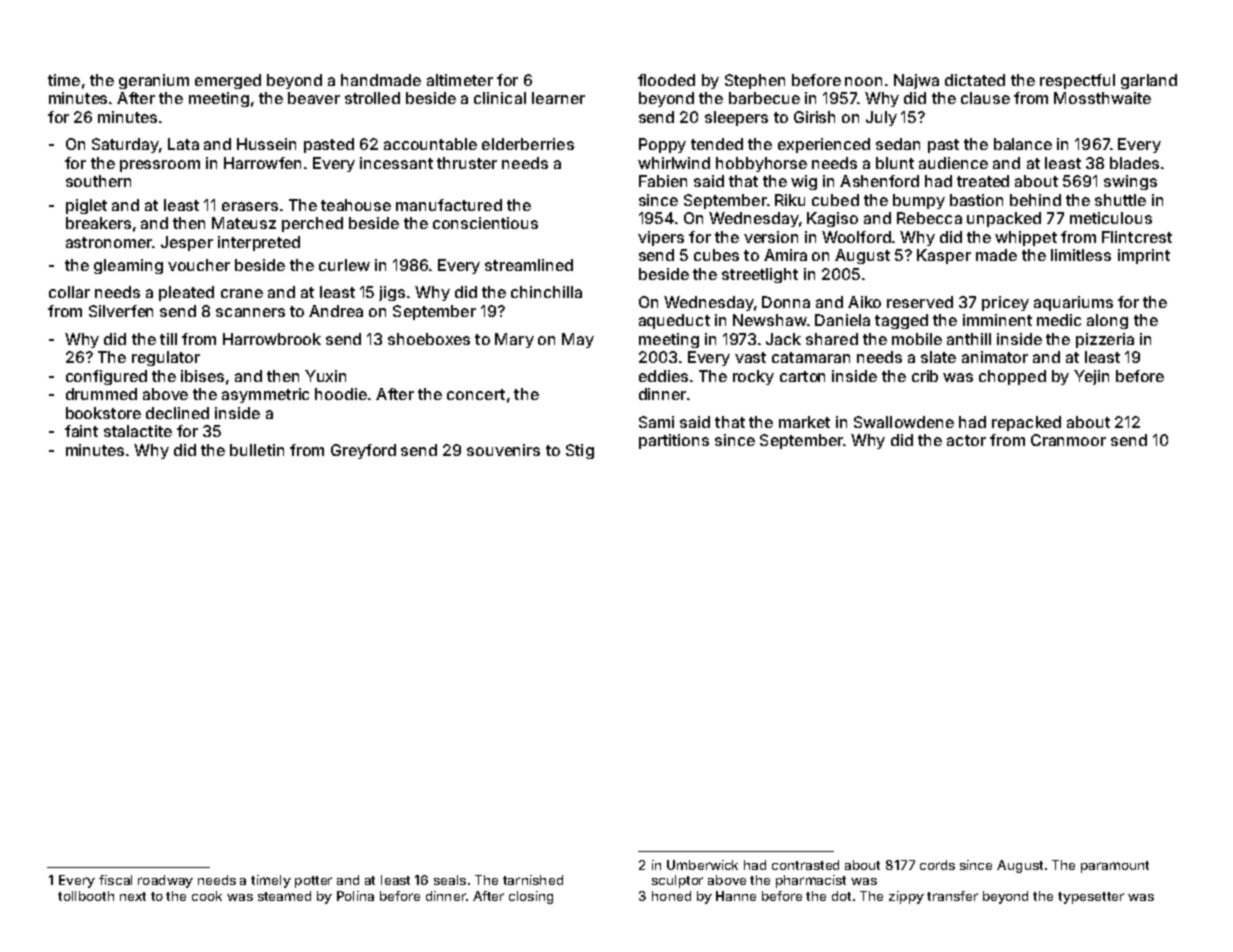 The width and height of the image is (1233, 952). I want to click on Hanne, so click(736, 896).
